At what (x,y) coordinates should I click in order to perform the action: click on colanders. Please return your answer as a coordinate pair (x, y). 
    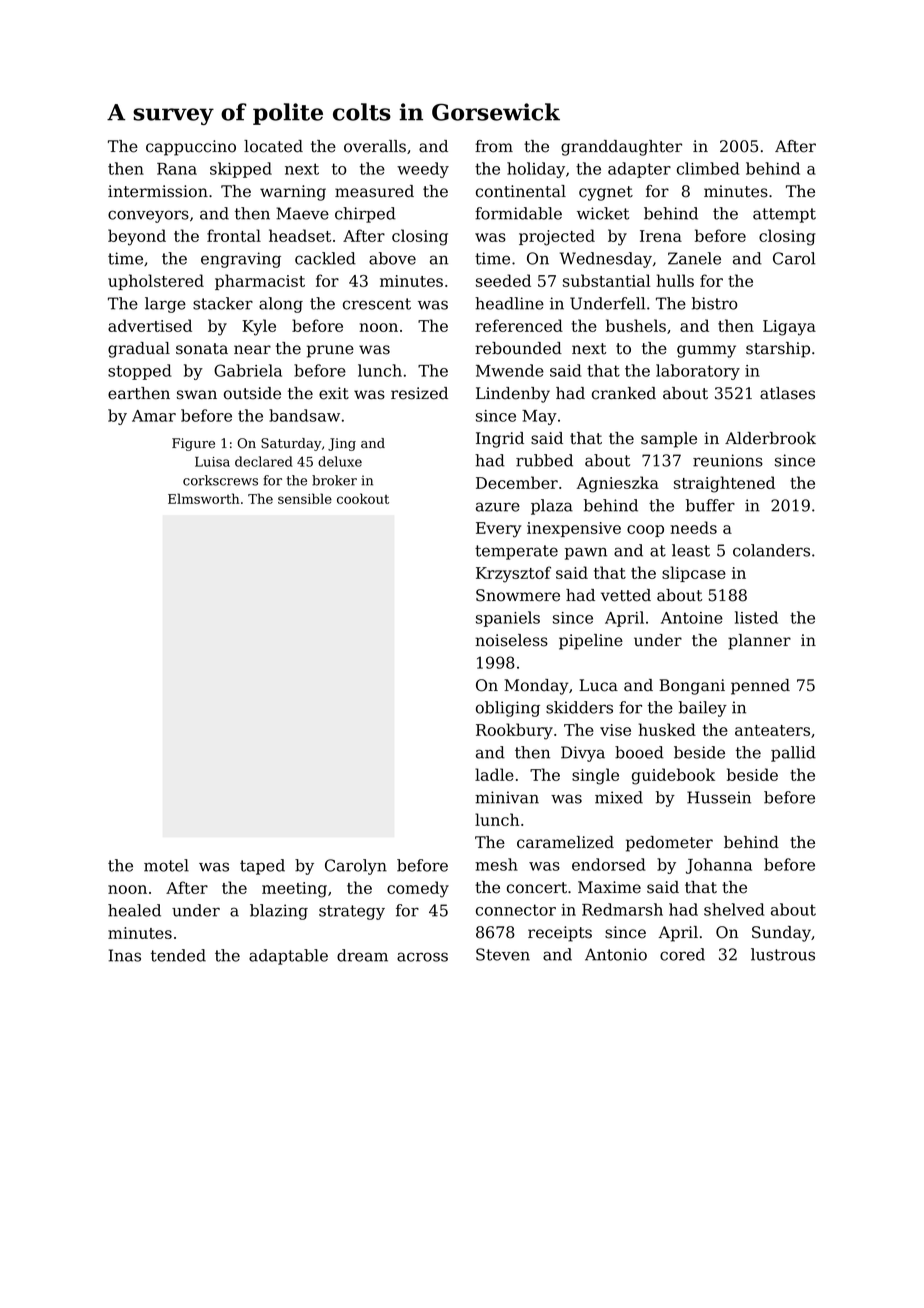
    Looking at the image, I should click on (771, 550).
